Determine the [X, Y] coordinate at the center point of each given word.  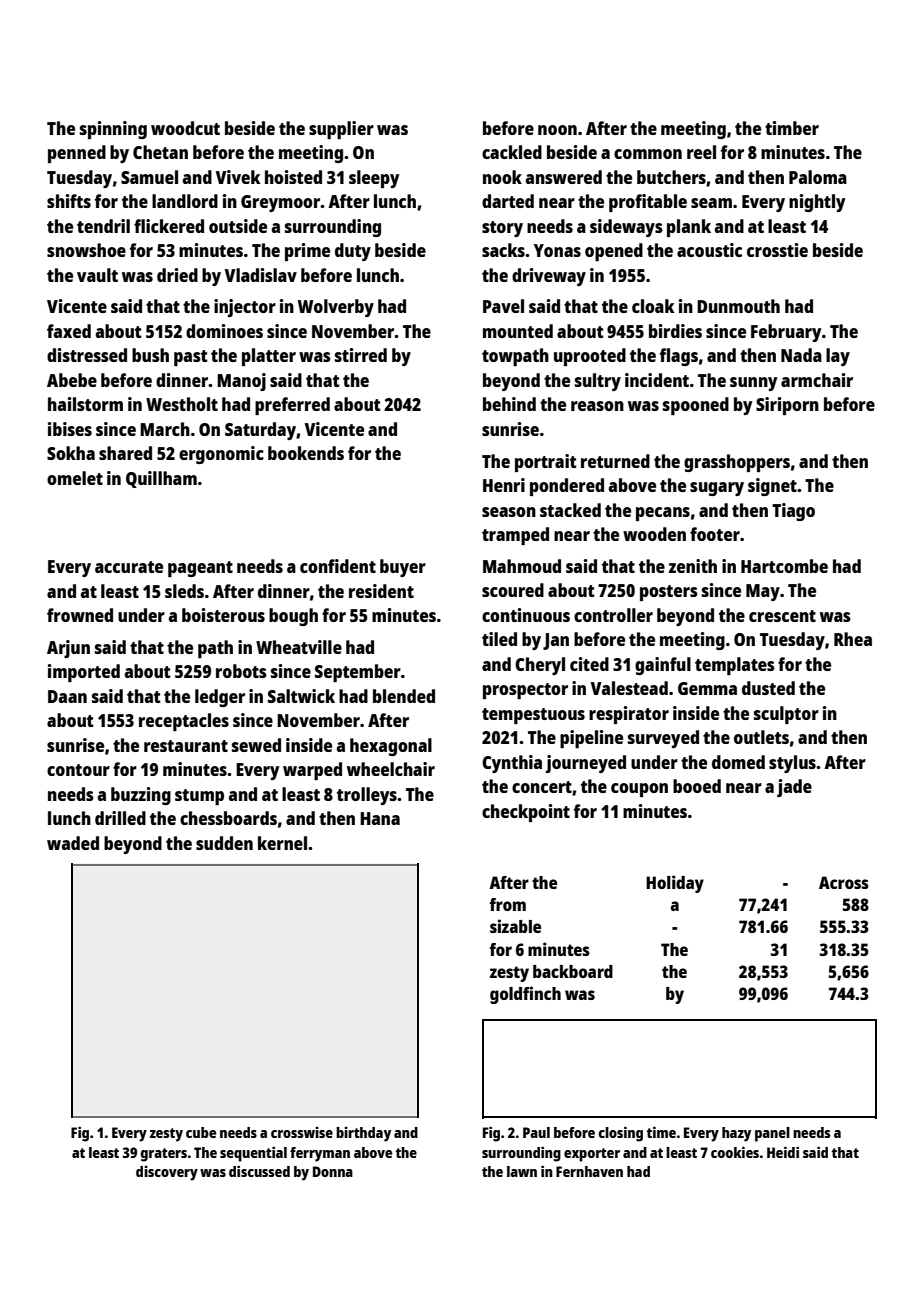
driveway [549, 277]
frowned [80, 615]
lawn [522, 1171]
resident [381, 591]
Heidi [783, 1152]
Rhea [853, 639]
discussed [259, 1171]
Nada [801, 355]
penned [77, 154]
